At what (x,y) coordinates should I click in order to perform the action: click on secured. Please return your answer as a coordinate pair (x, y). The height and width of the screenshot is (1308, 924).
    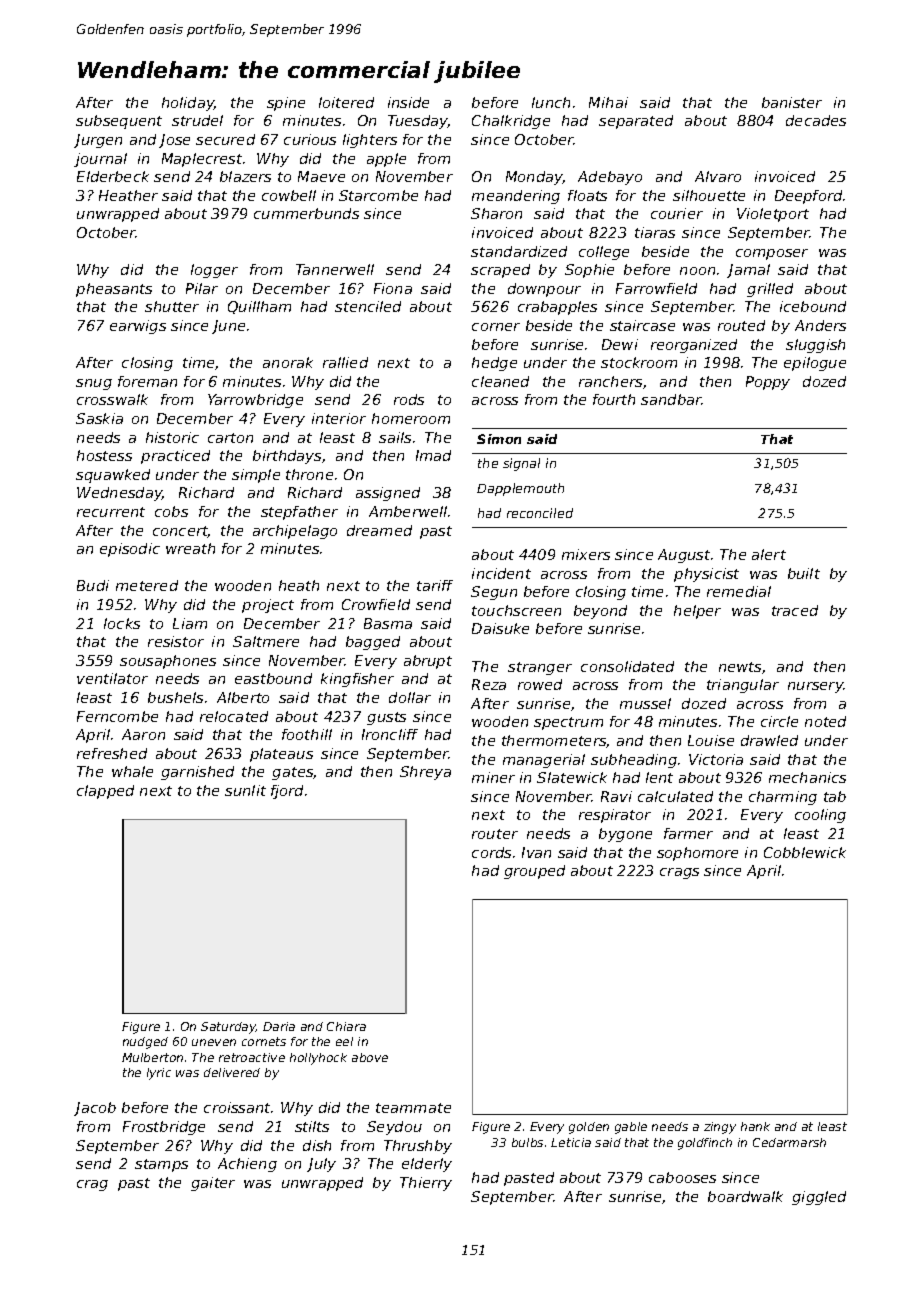
    Looking at the image, I should click on (225, 139).
